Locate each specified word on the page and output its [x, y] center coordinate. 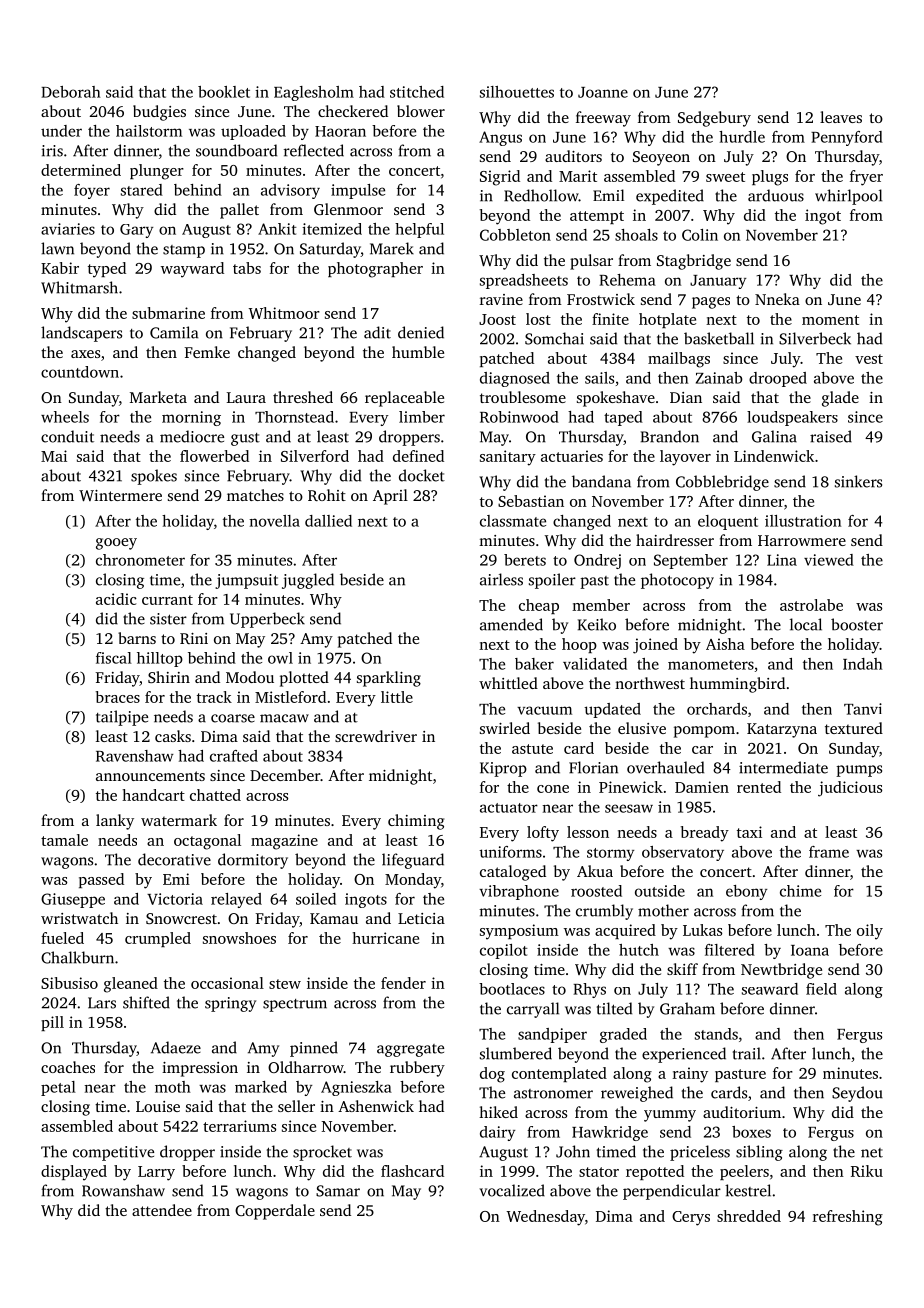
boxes [751, 1132]
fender [403, 983]
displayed [74, 1173]
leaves [841, 117]
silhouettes [517, 92]
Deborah [71, 92]
